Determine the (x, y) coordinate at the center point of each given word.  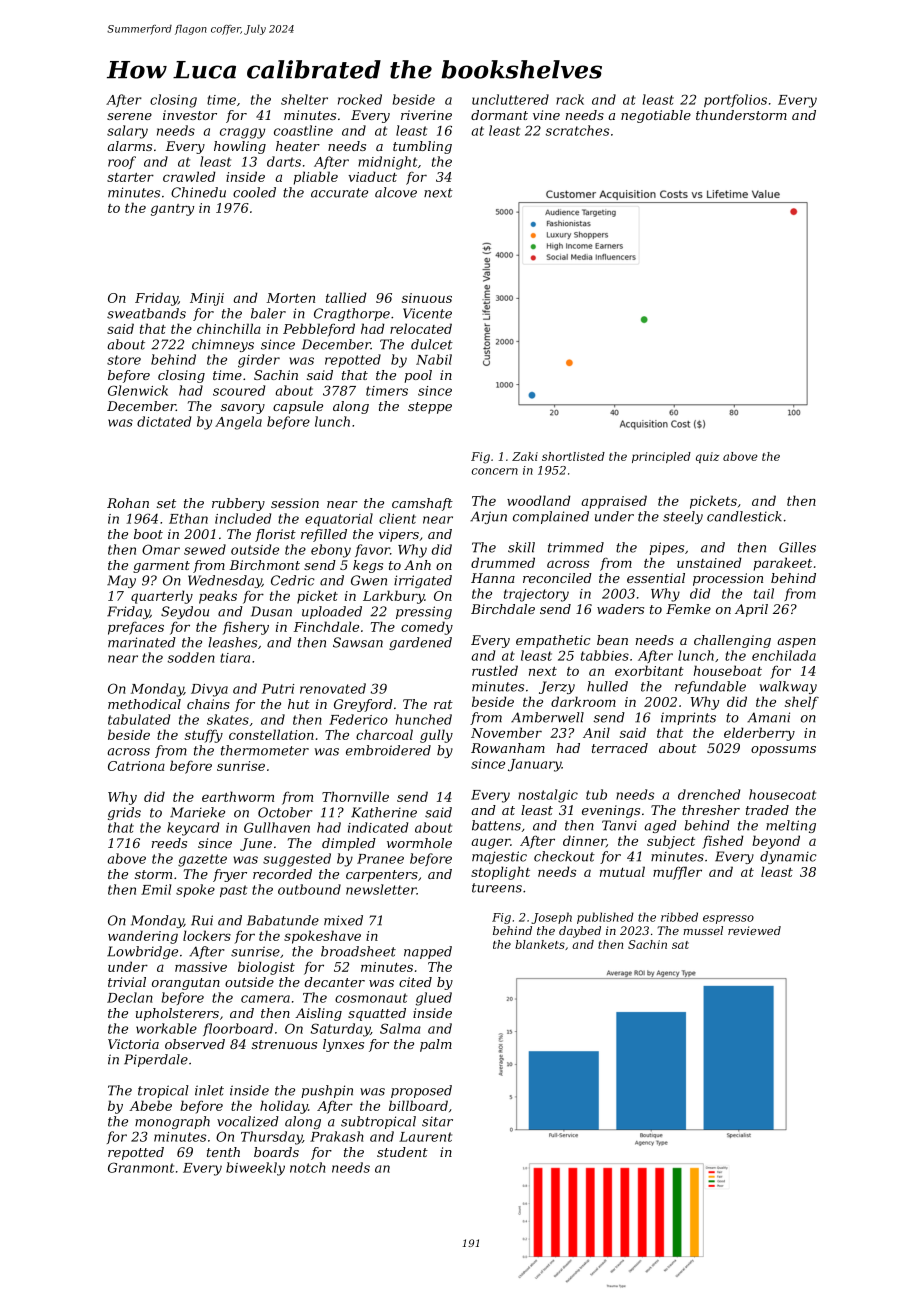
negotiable (656, 116)
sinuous (427, 298)
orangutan (186, 984)
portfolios (735, 100)
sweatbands (146, 313)
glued (434, 999)
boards (276, 1152)
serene (129, 116)
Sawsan (358, 642)
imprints (688, 718)
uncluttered (510, 99)
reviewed (754, 930)
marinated (142, 642)
